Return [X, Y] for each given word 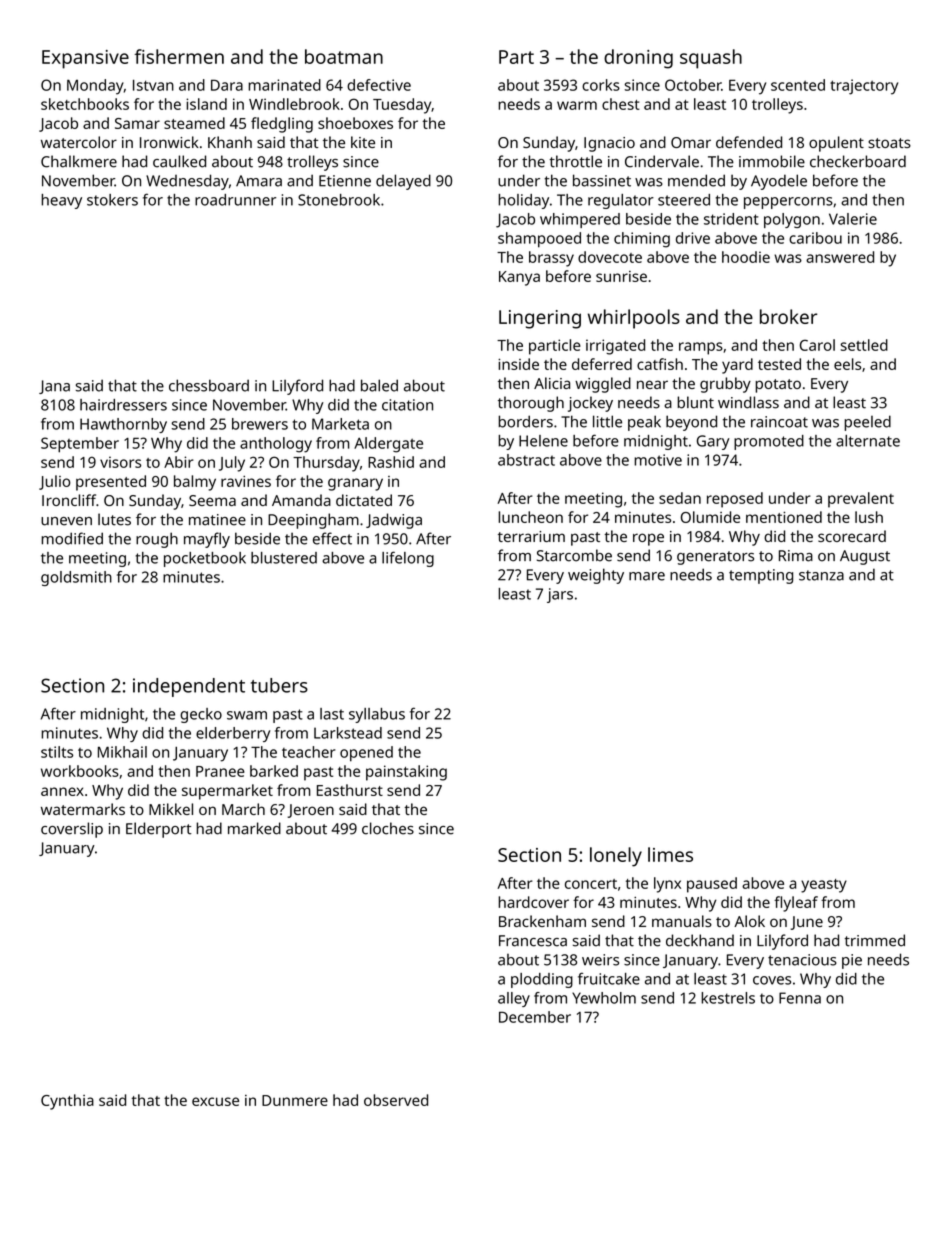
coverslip [72, 830]
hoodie [746, 257]
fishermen [179, 56]
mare [647, 576]
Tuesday [402, 106]
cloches [388, 828]
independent [189, 687]
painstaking [406, 773]
